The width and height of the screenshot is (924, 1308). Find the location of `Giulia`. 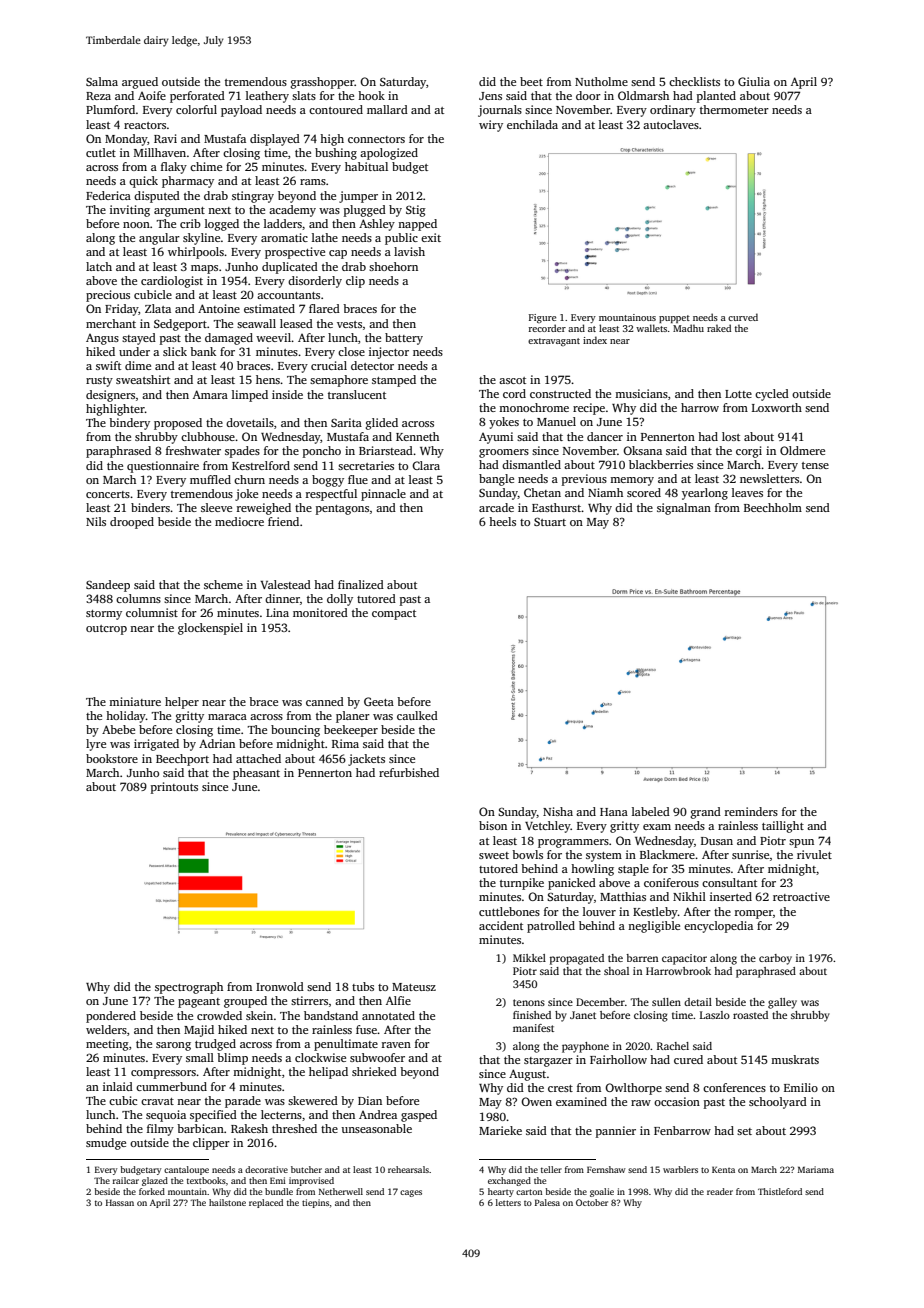

Giulia is located at coordinates (754, 81).
